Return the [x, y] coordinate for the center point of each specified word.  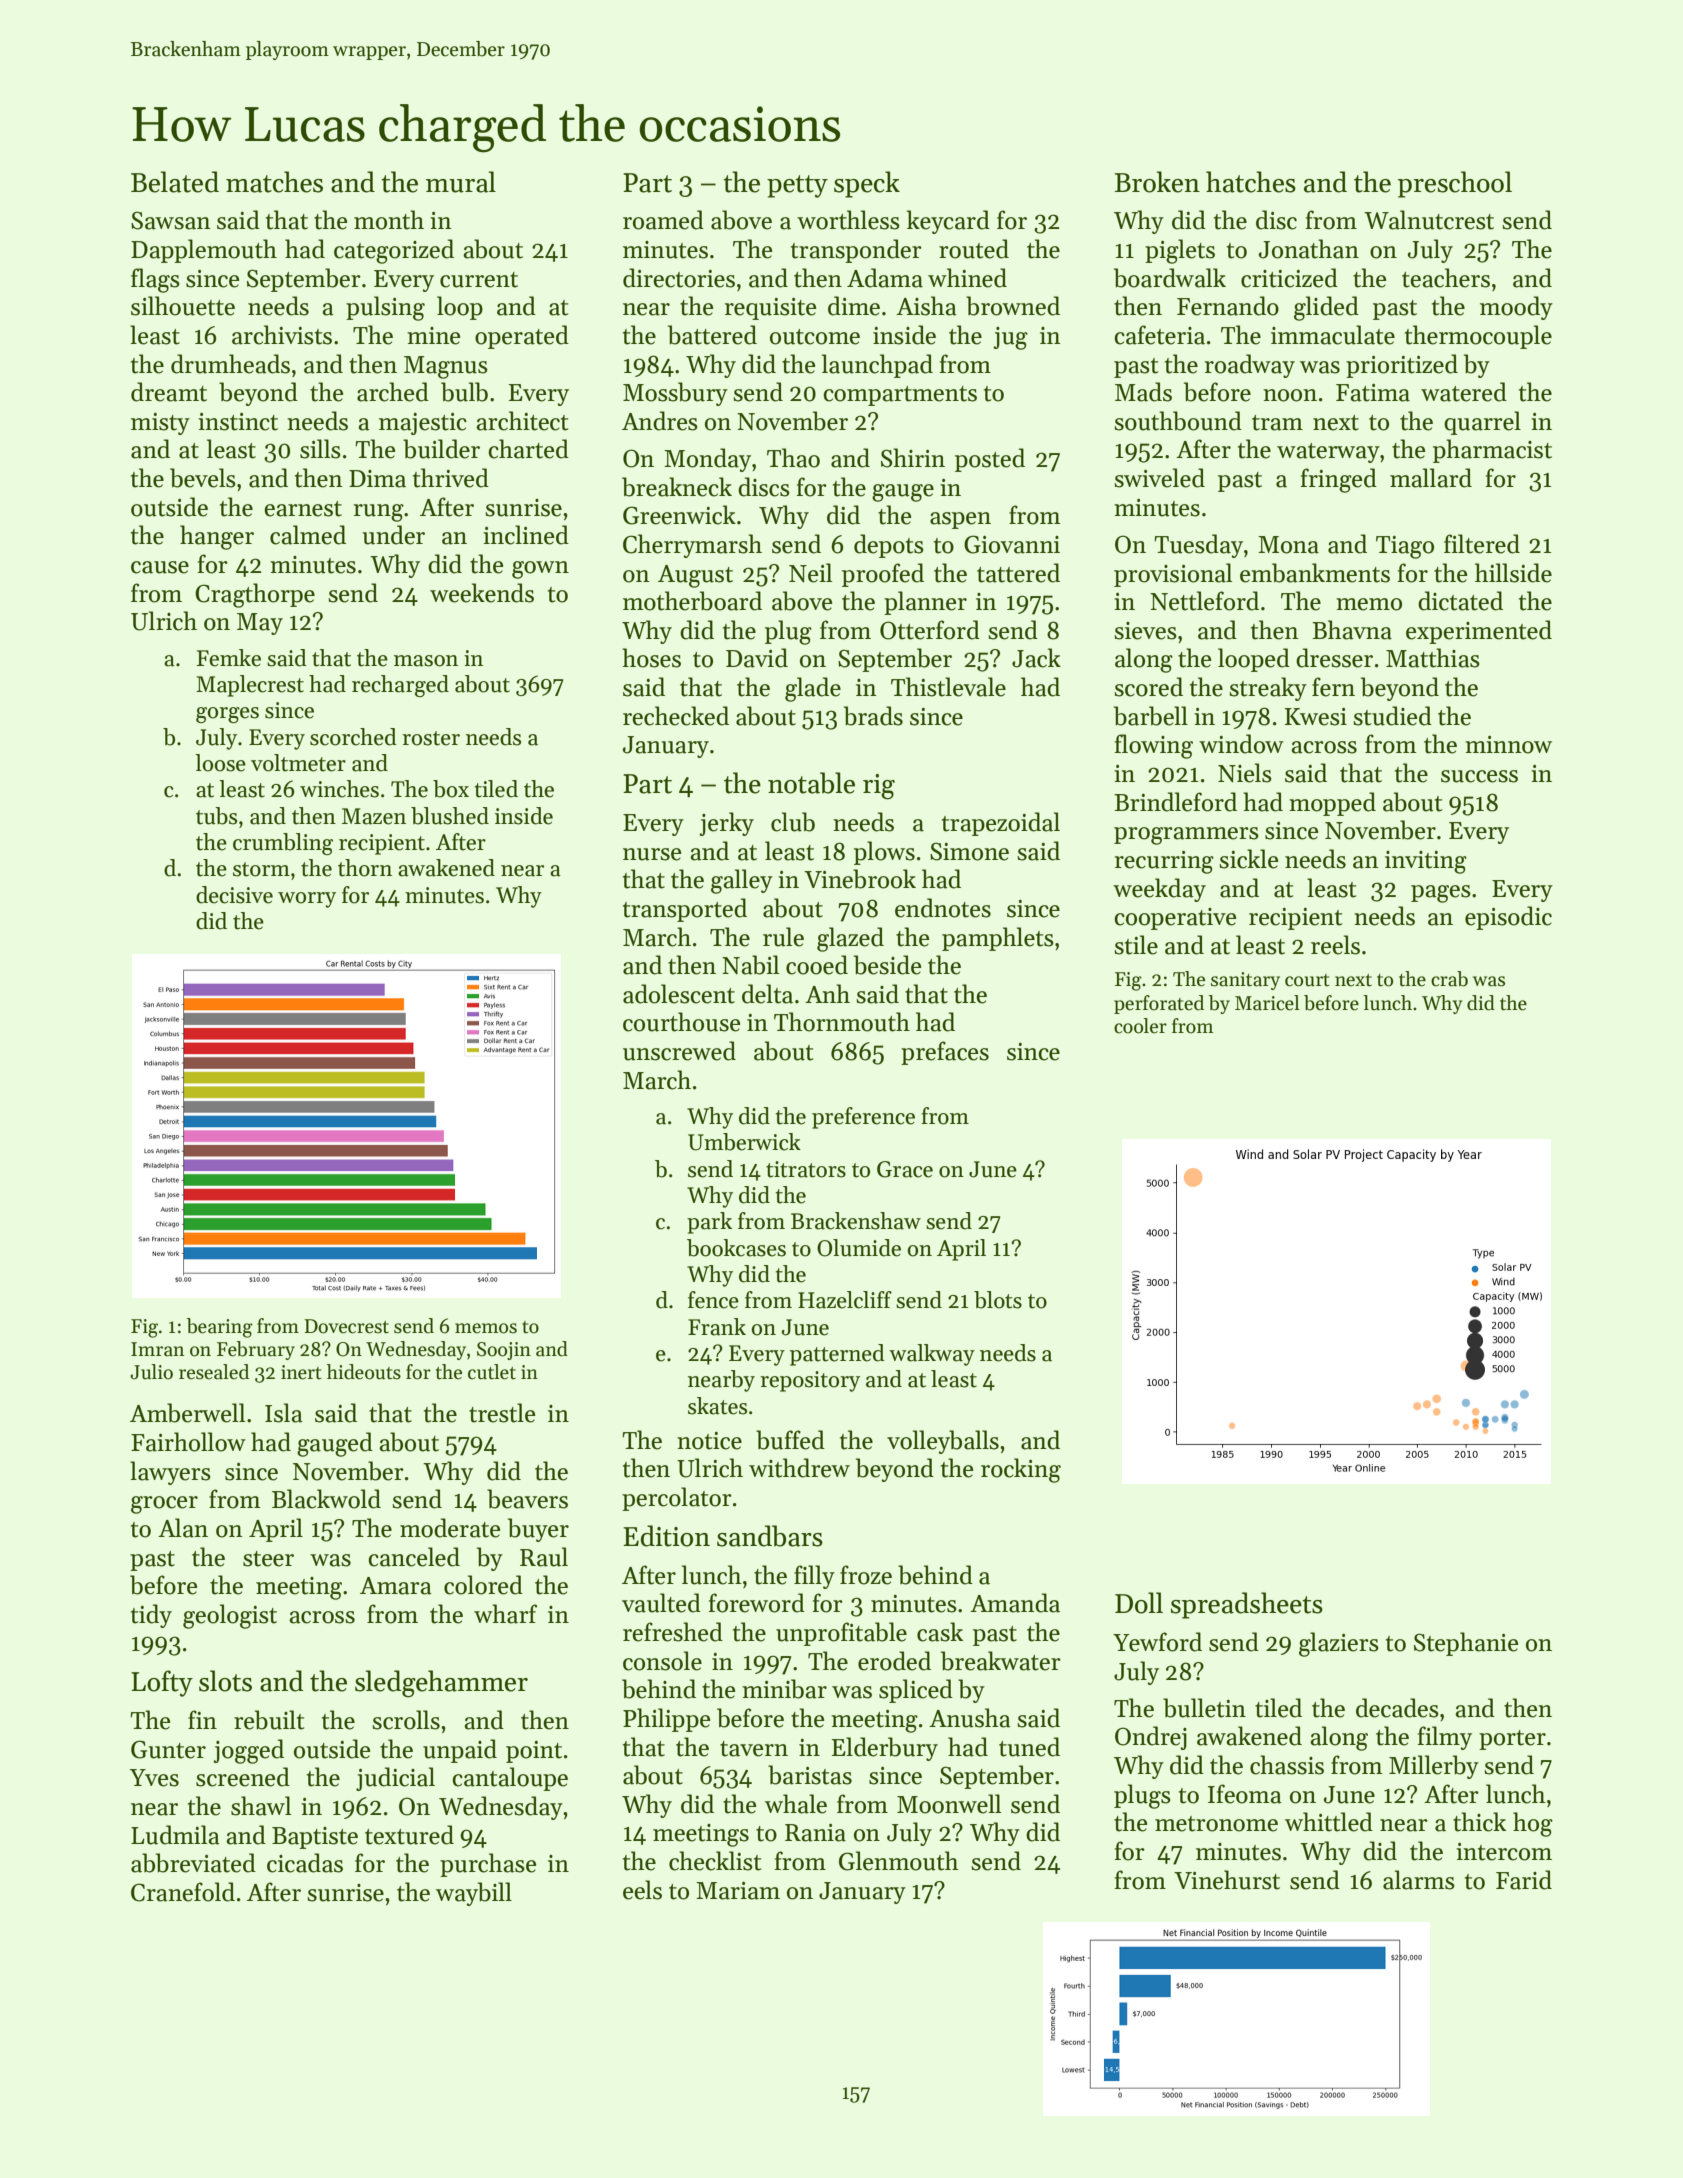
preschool [1455, 184]
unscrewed [679, 1051]
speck [867, 184]
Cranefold [183, 1892]
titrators [806, 1169]
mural [461, 182]
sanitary [1245, 981]
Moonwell [949, 1804]
